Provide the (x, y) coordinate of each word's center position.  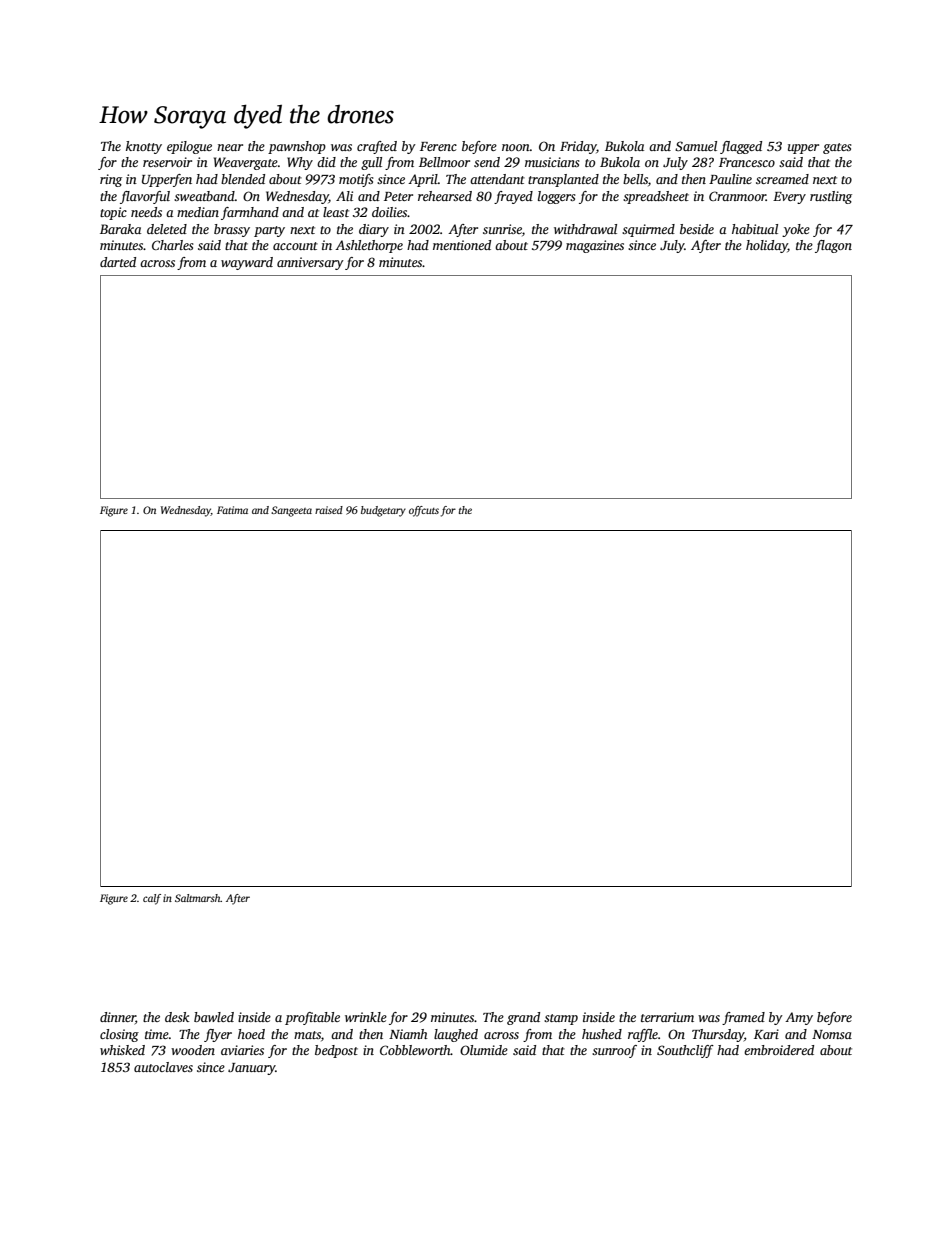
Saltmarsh (197, 898)
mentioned (462, 245)
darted (118, 262)
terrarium (667, 1017)
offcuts (424, 511)
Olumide (484, 1050)
